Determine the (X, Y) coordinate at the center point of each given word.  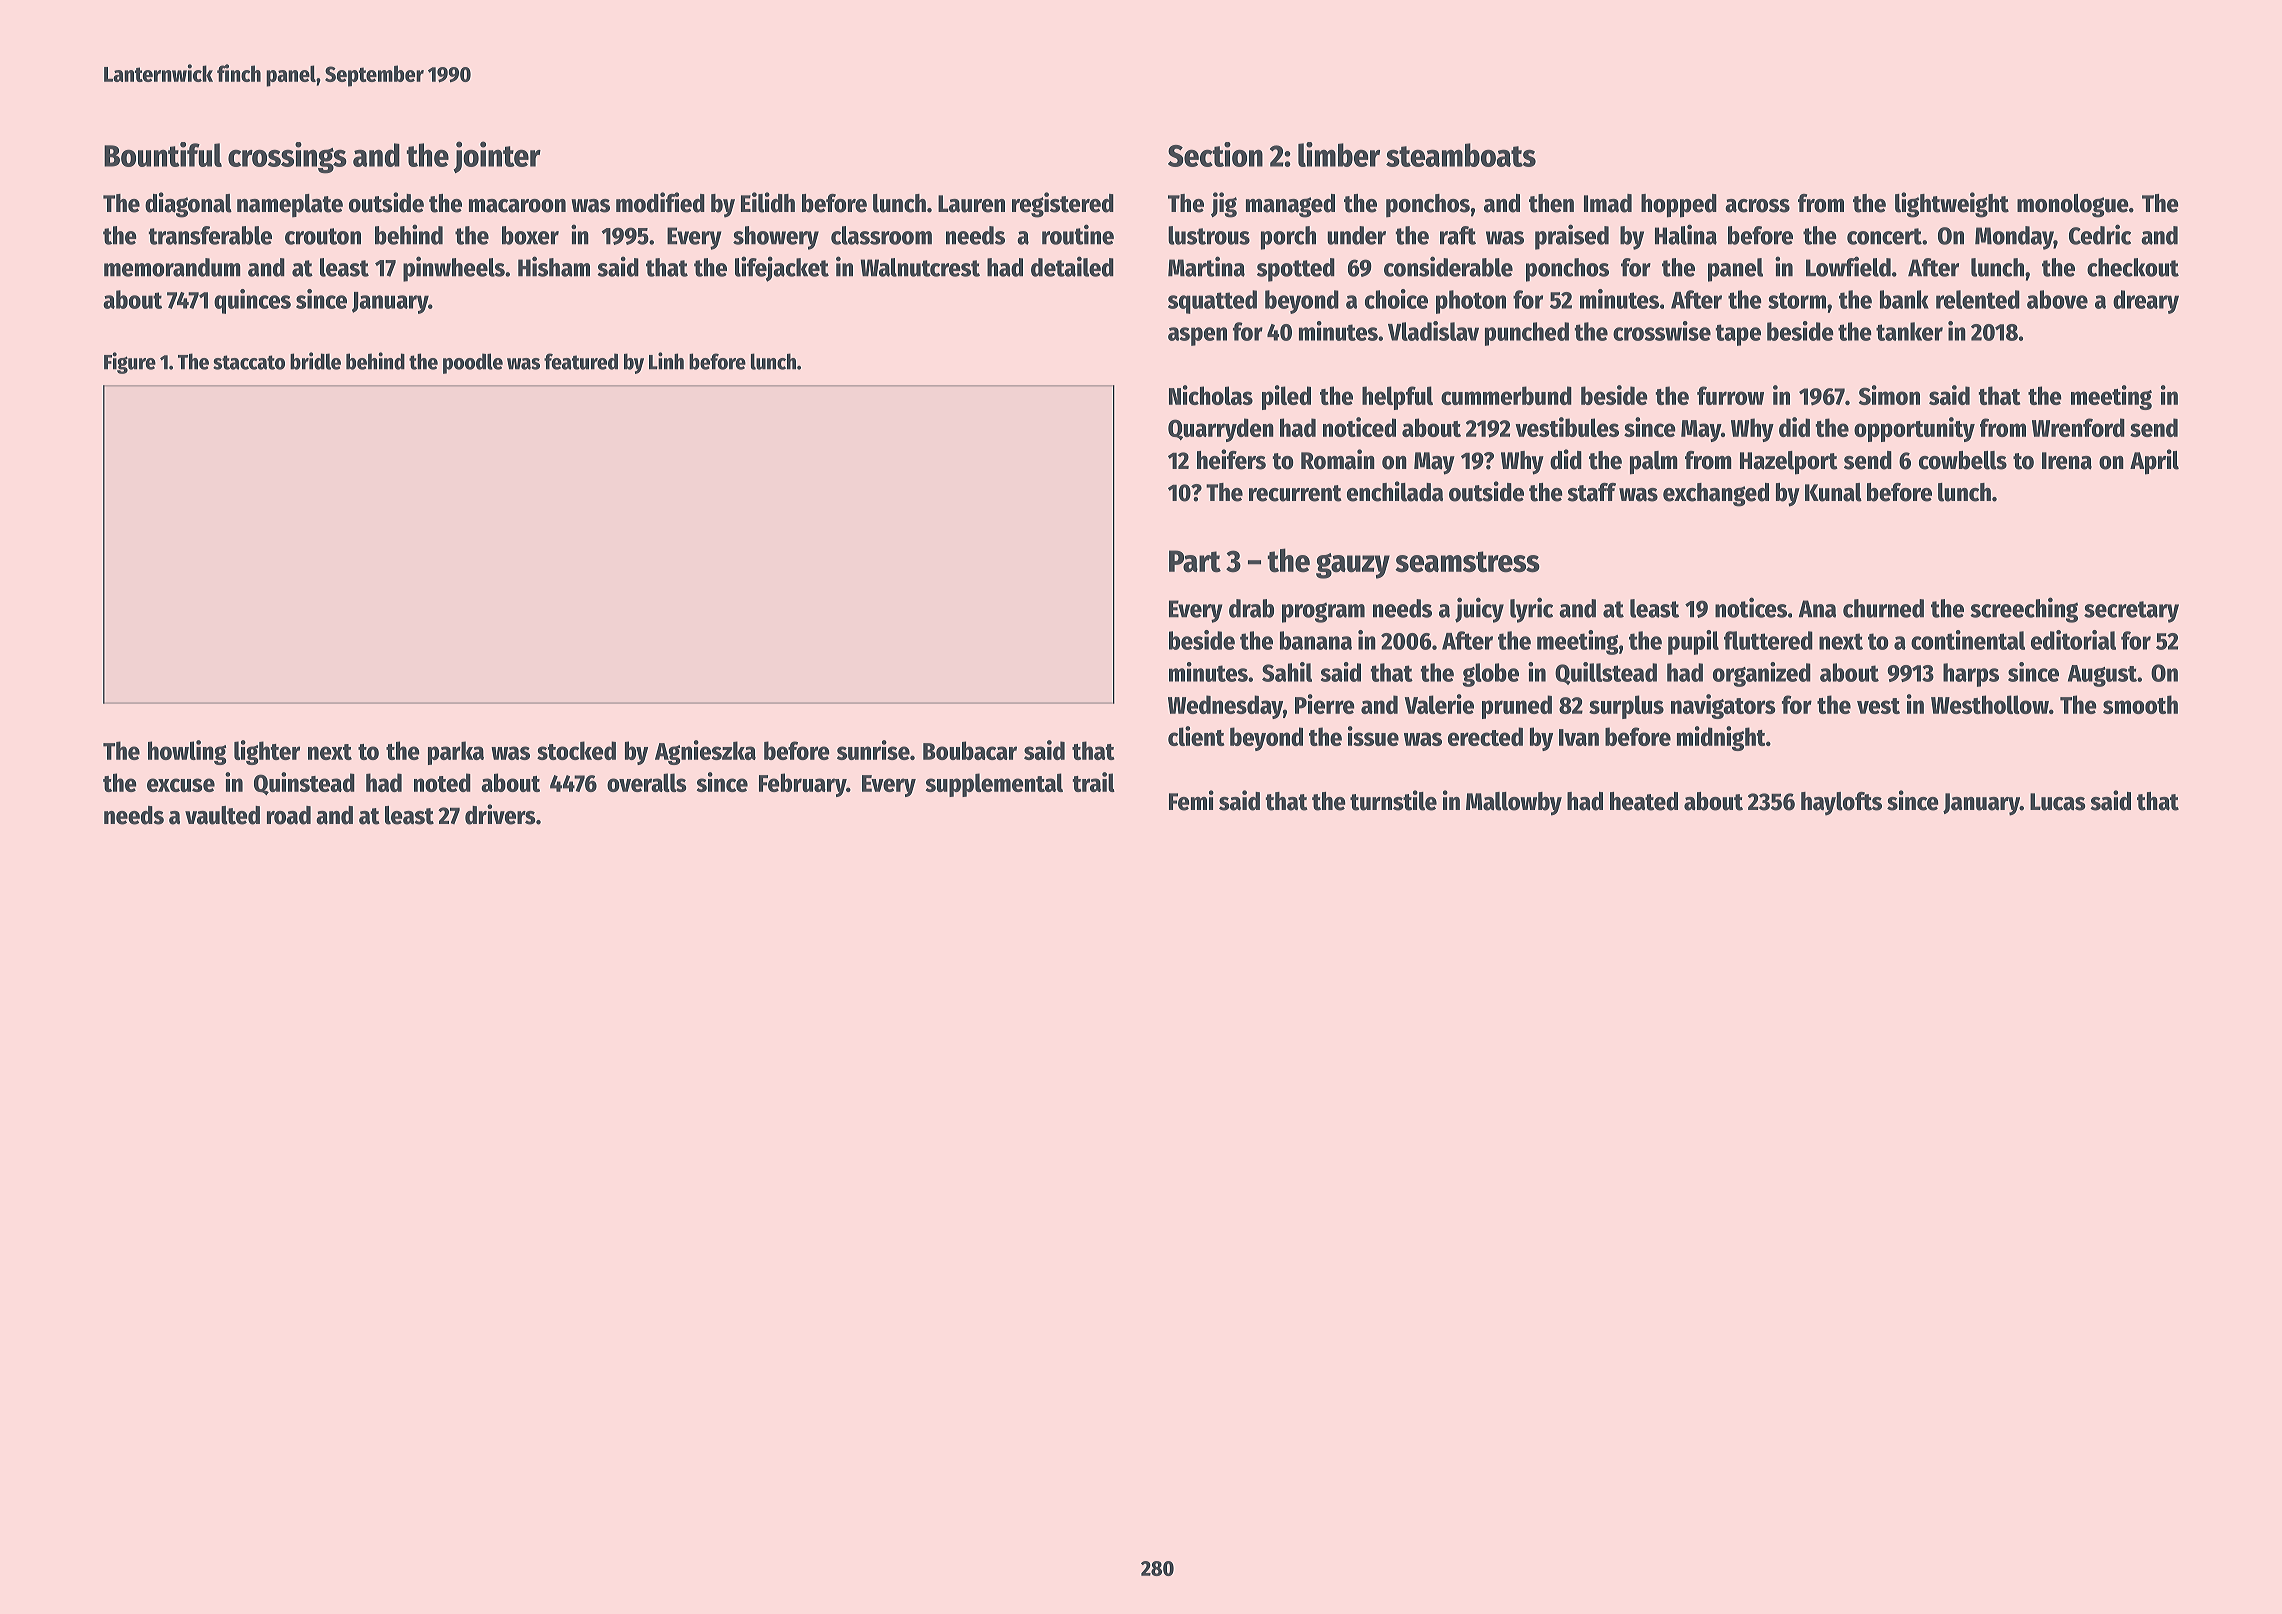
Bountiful (163, 154)
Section (1215, 154)
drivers (500, 814)
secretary (2131, 612)
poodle (473, 363)
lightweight (1952, 205)
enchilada (1395, 491)
